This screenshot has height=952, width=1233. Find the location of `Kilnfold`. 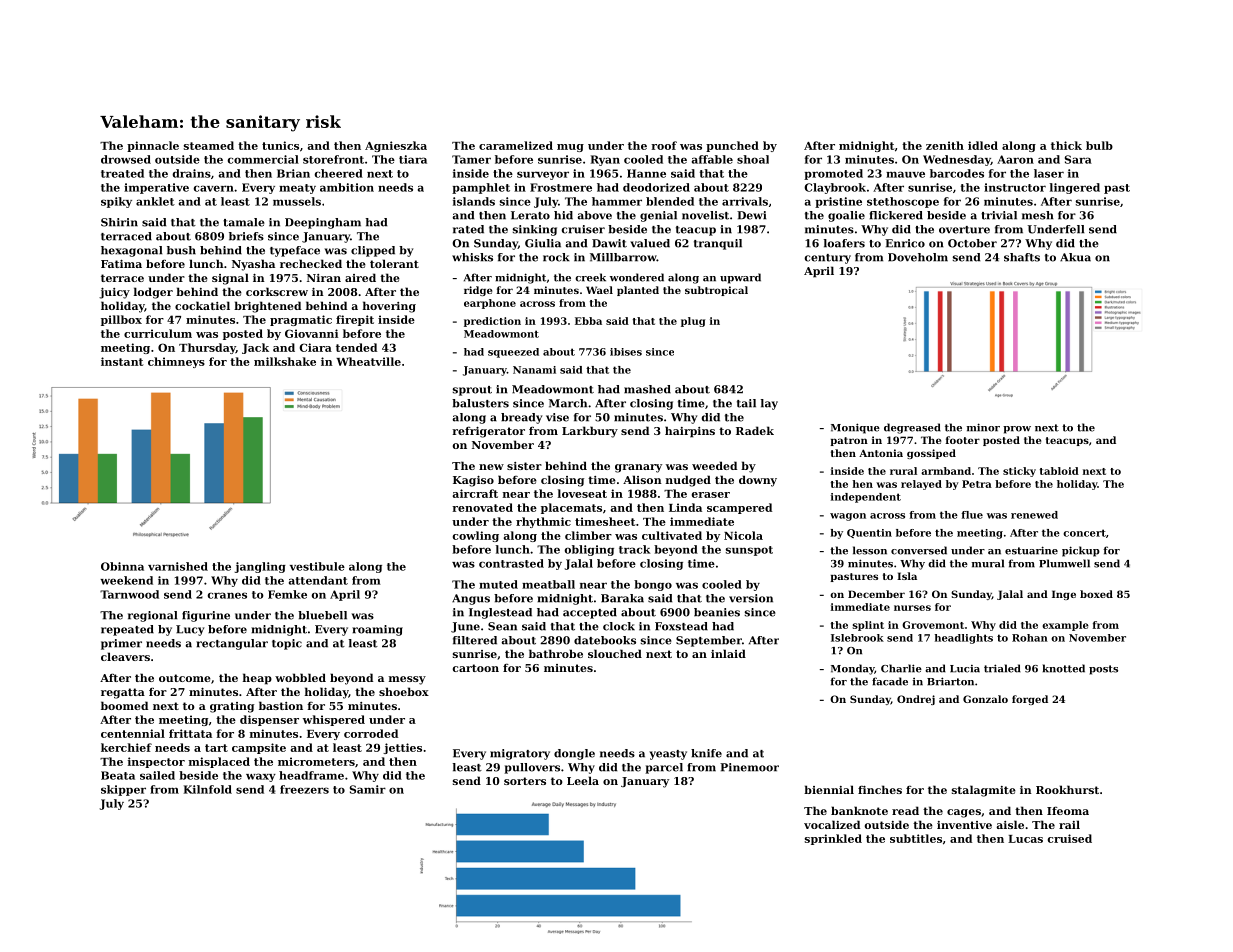

Kilnfold is located at coordinates (208, 789).
